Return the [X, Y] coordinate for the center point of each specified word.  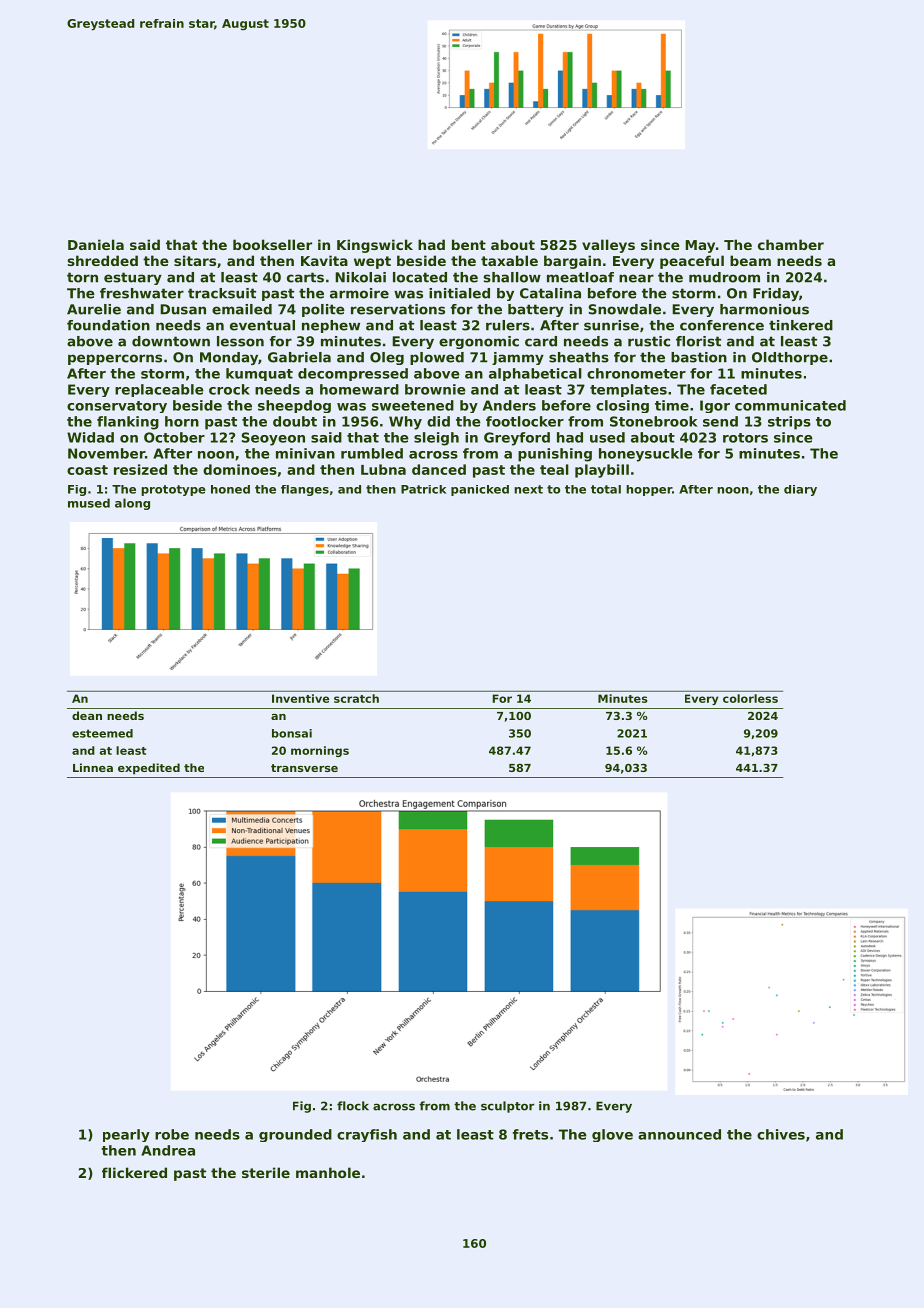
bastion [699, 357]
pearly [126, 1135]
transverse [304, 768]
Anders [509, 405]
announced [679, 1134]
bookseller [272, 244]
